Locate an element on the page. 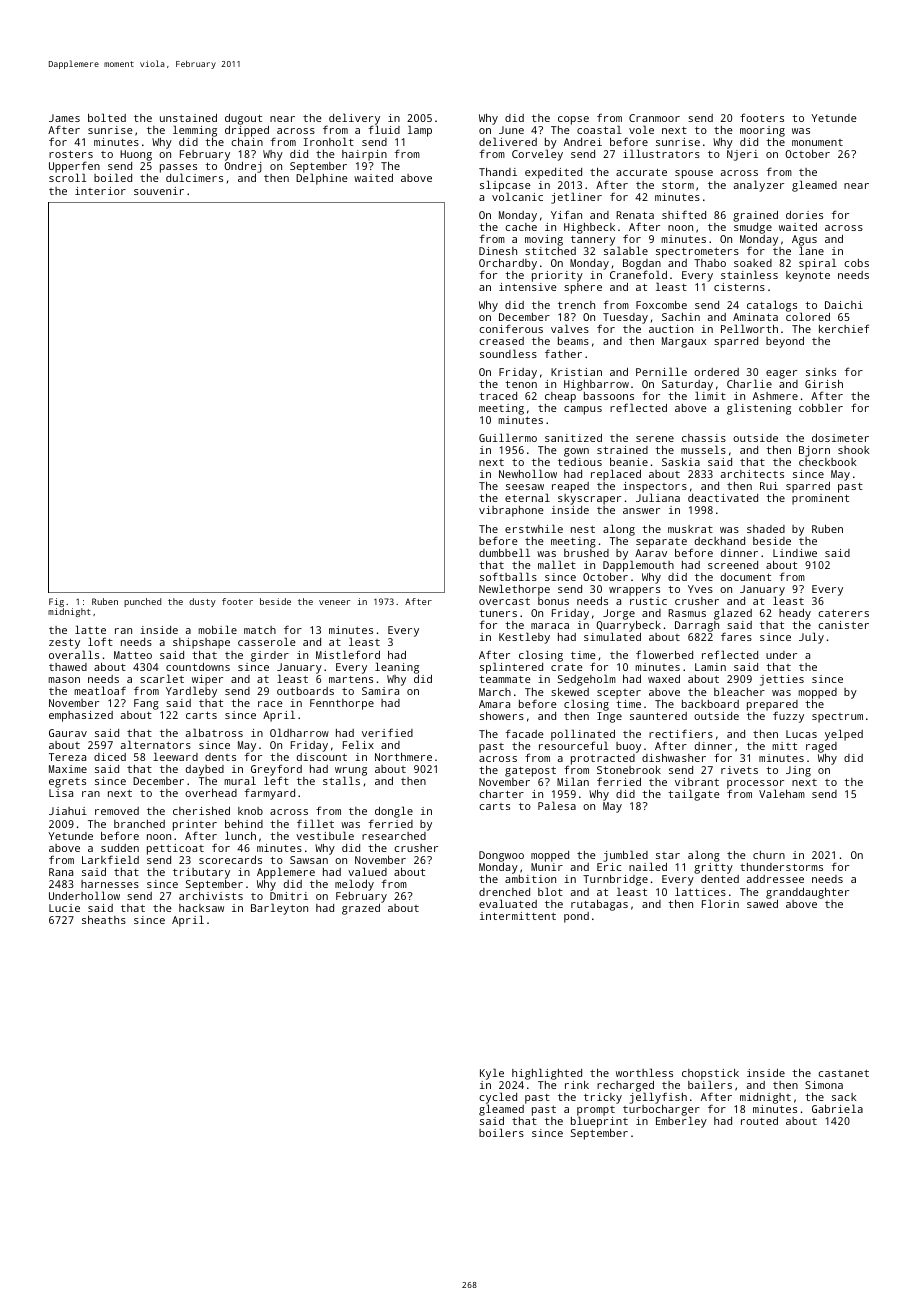  dulcimers is located at coordinates (194, 178).
